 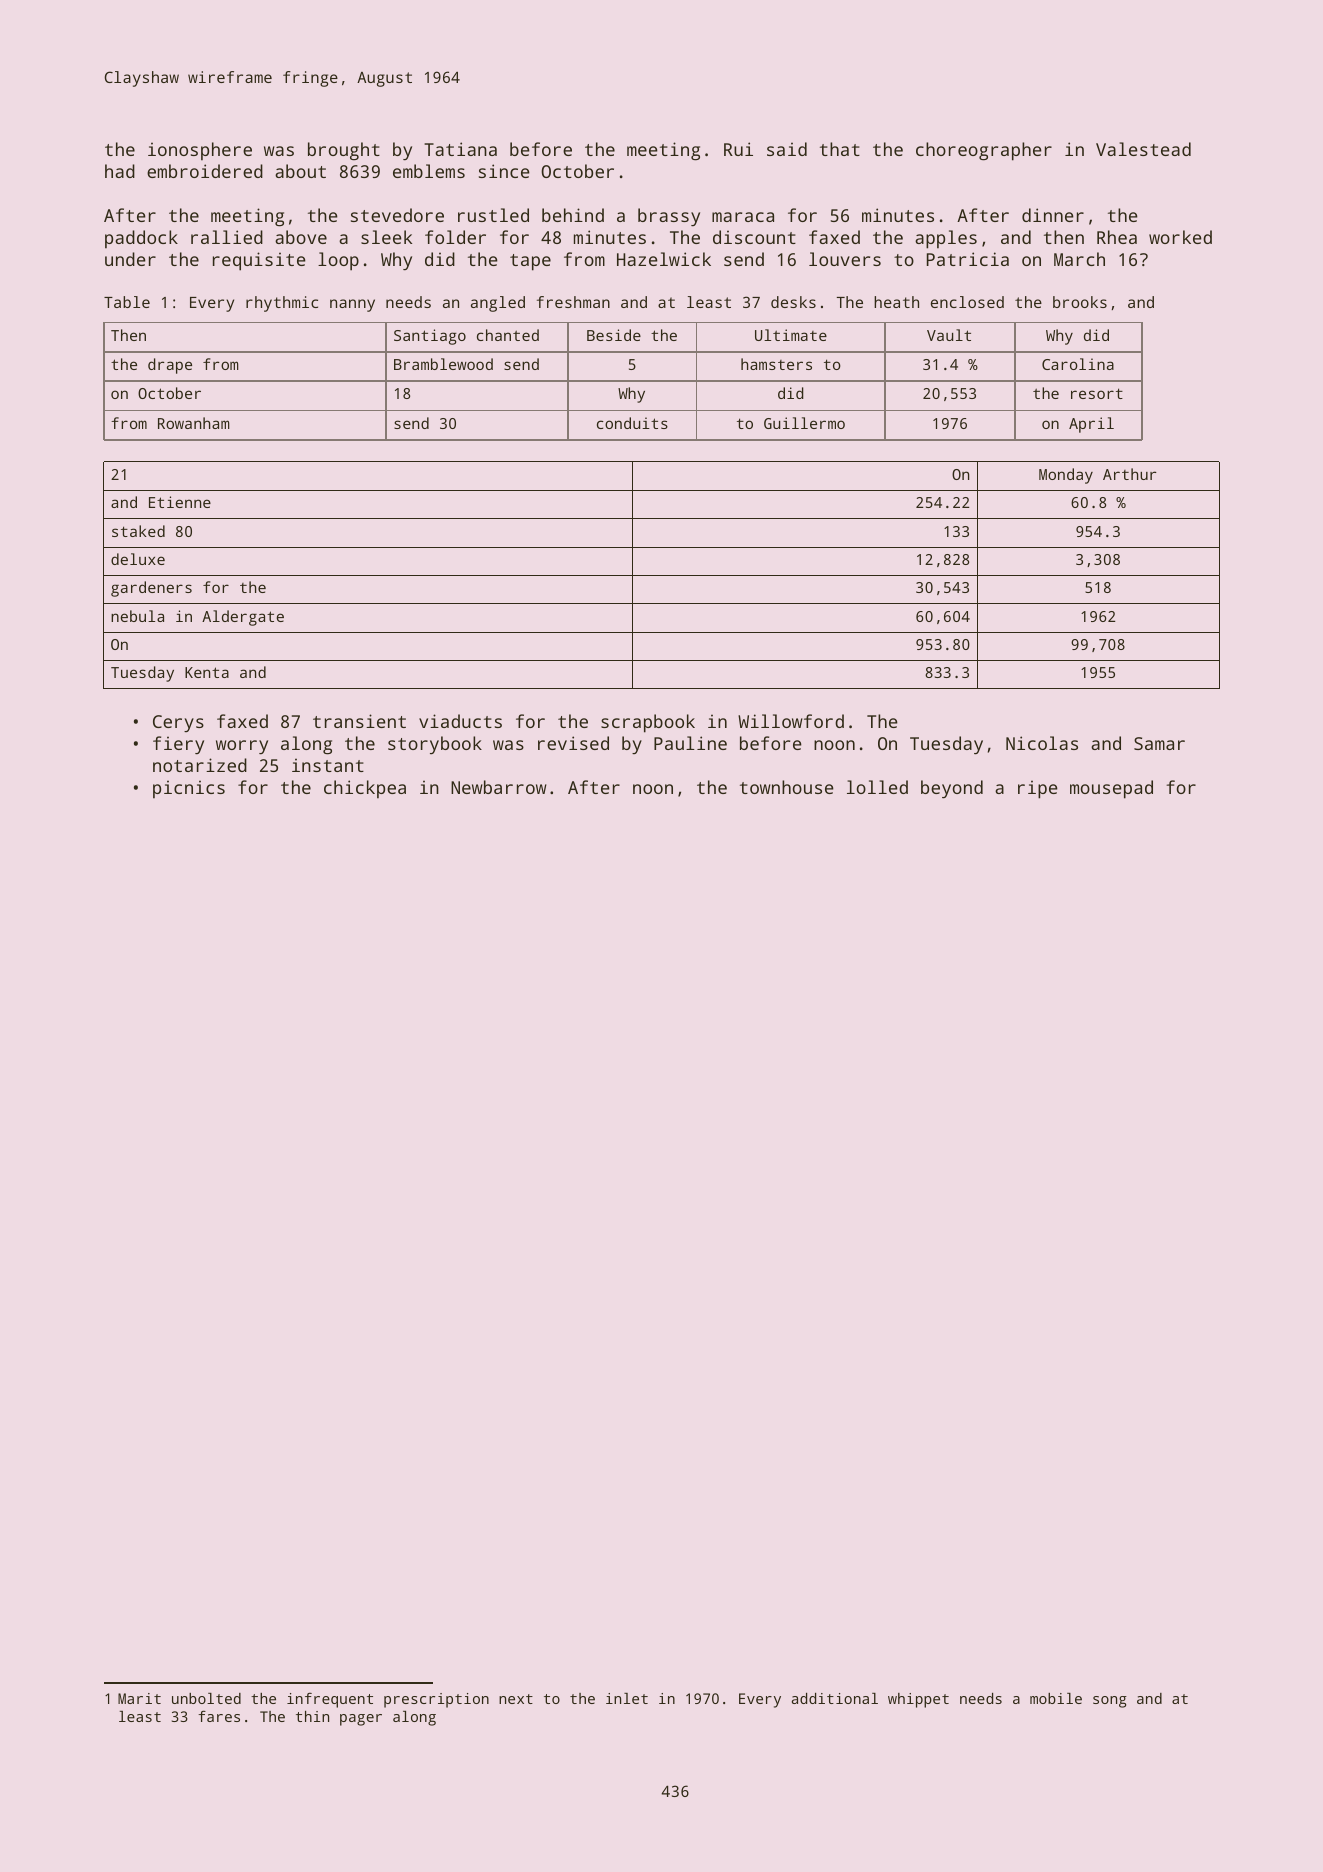 I want to click on ripe, so click(x=1038, y=789).
